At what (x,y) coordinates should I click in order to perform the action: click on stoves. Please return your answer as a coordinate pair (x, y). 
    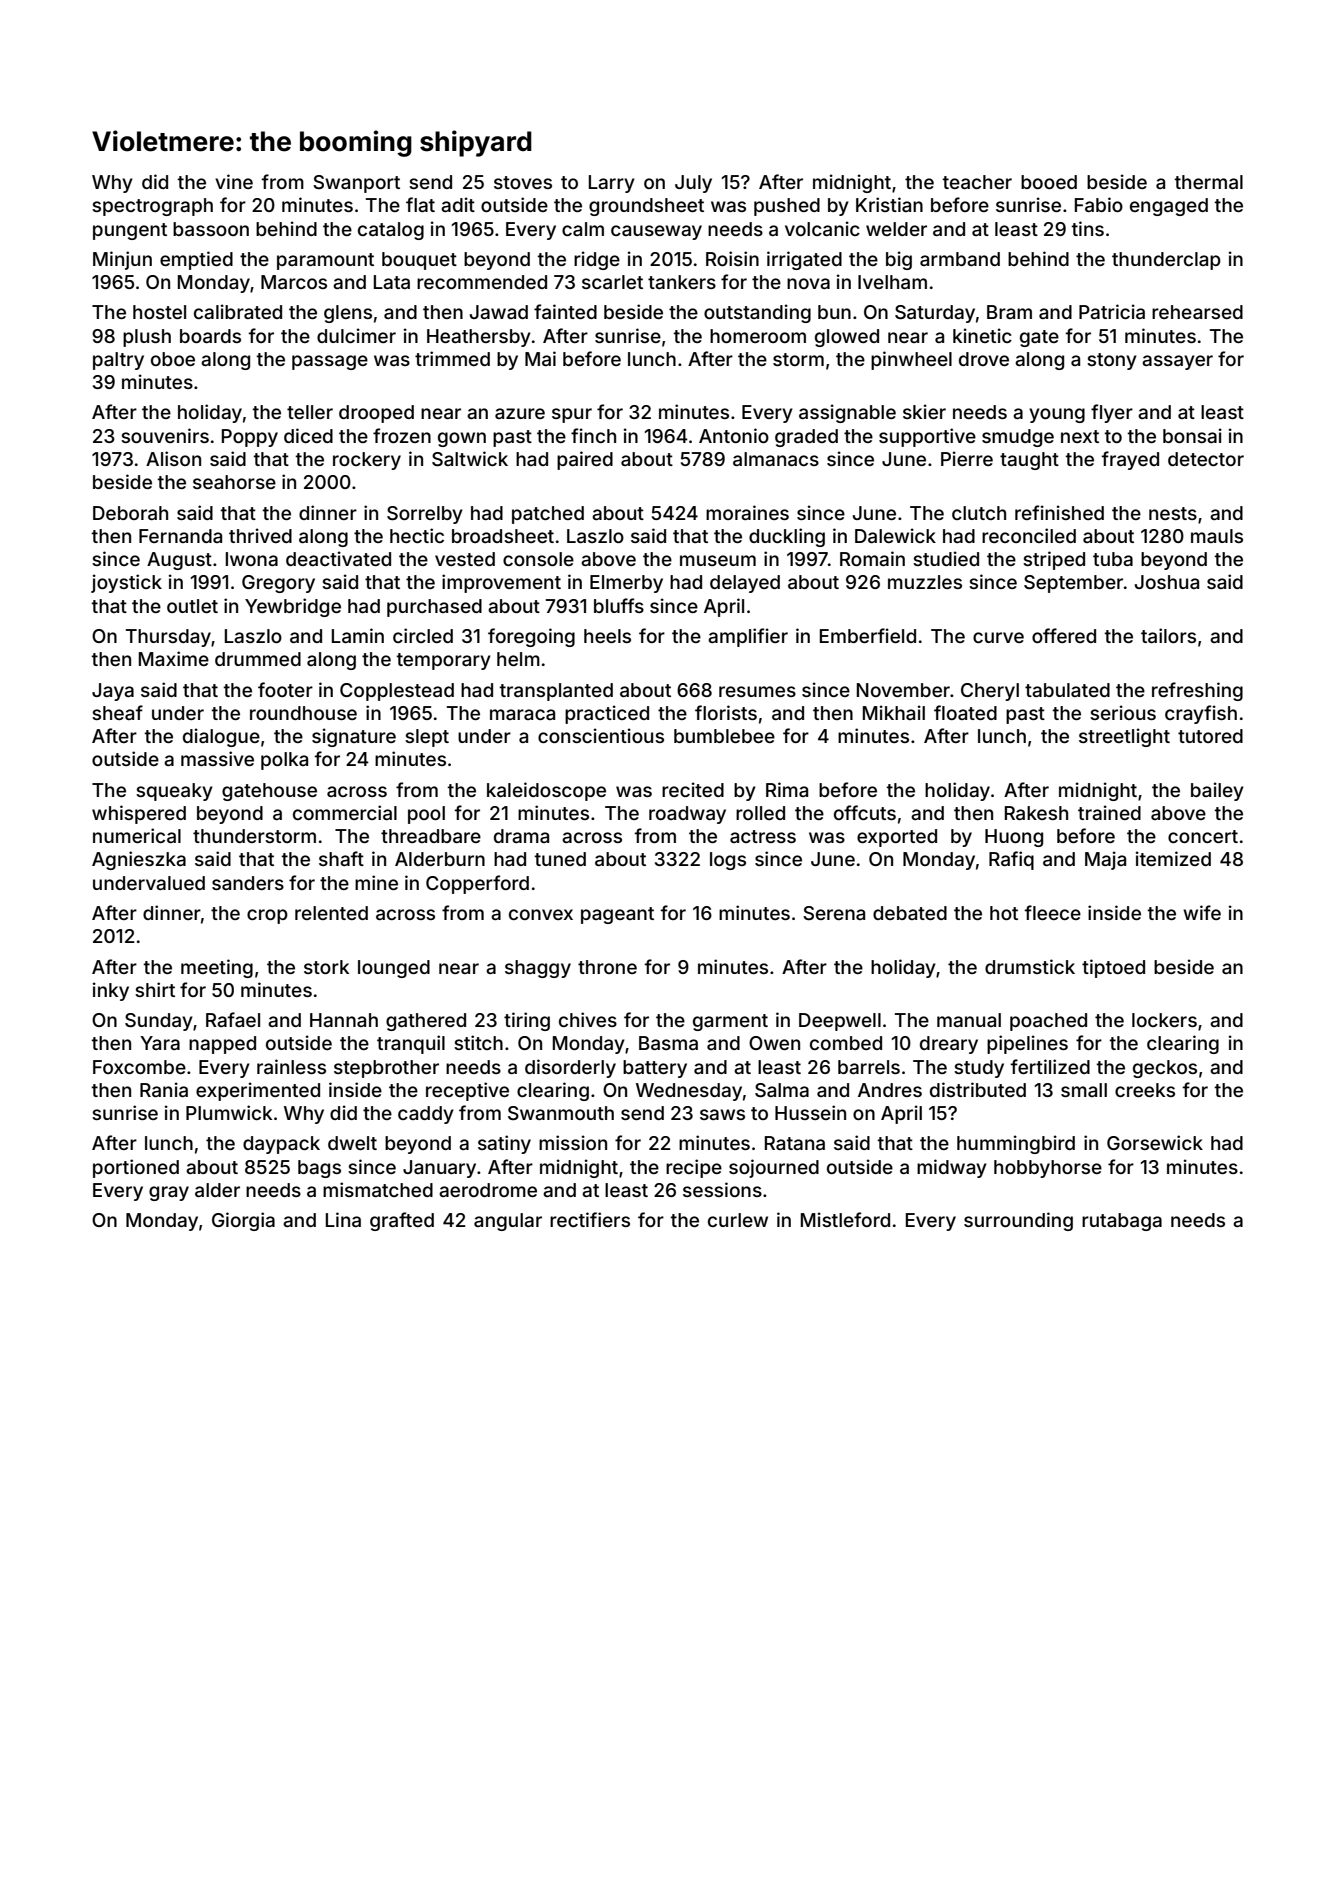
    Looking at the image, I should click on (523, 182).
